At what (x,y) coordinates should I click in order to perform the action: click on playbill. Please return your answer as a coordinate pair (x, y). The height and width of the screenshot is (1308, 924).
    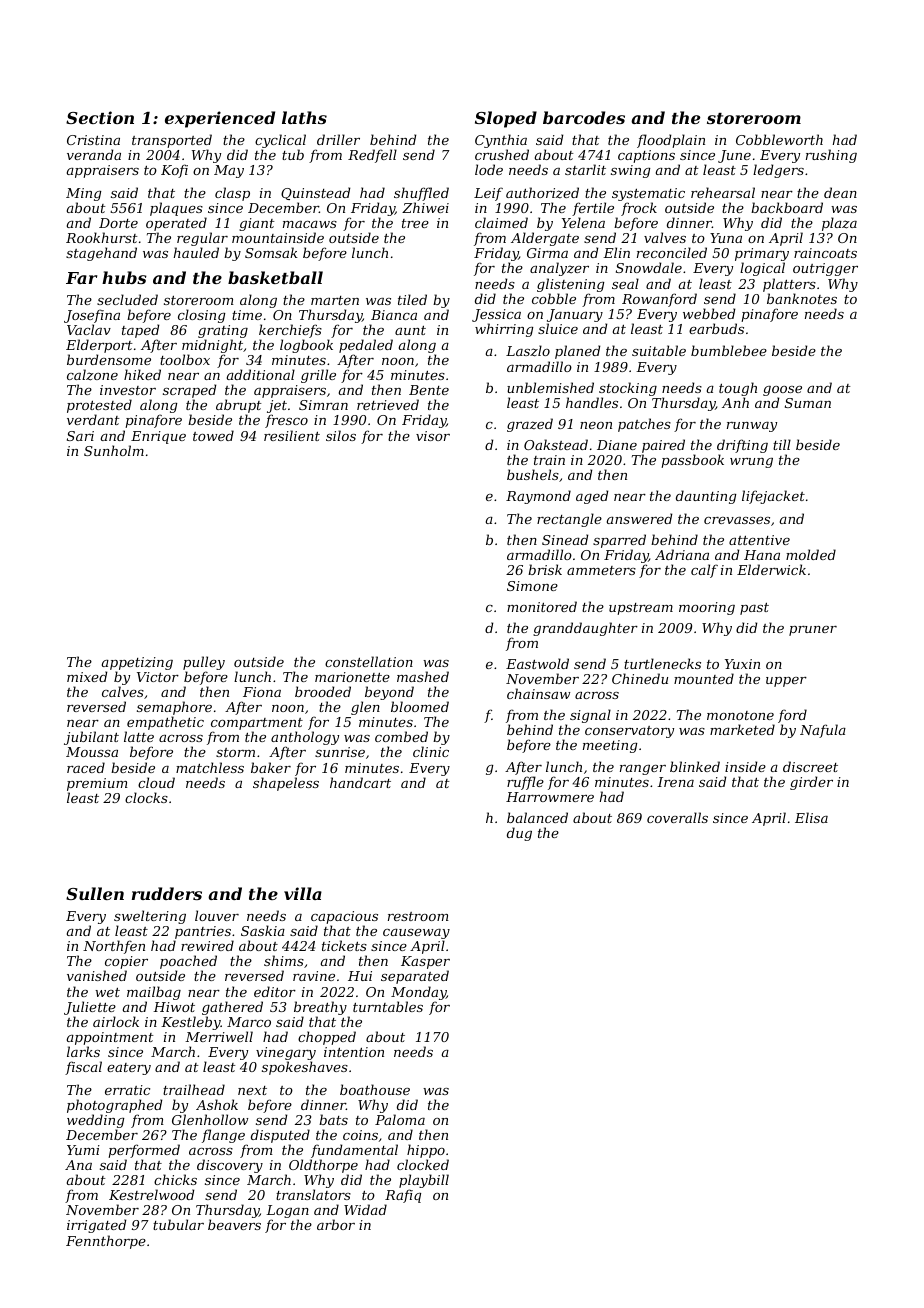
    Looking at the image, I should click on (424, 1182).
